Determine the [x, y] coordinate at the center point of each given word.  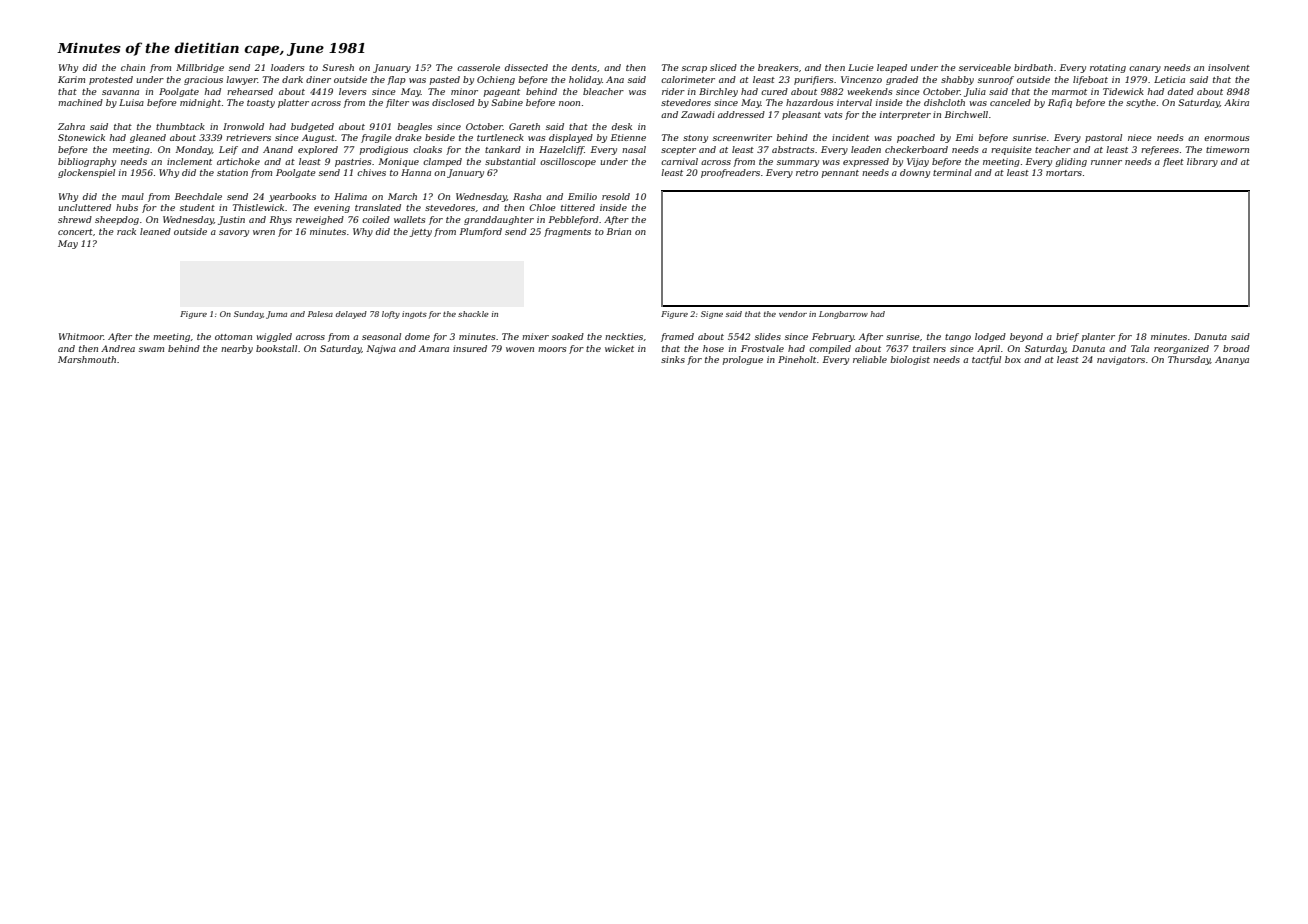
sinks [673, 359]
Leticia [1169, 79]
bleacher [603, 91]
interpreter [905, 115]
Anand [278, 149]
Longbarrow [843, 315]
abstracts [793, 149]
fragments [567, 232]
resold [616, 196]
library [1202, 162]
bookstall [276, 348]
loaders [287, 67]
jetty [420, 232]
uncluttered [85, 207]
